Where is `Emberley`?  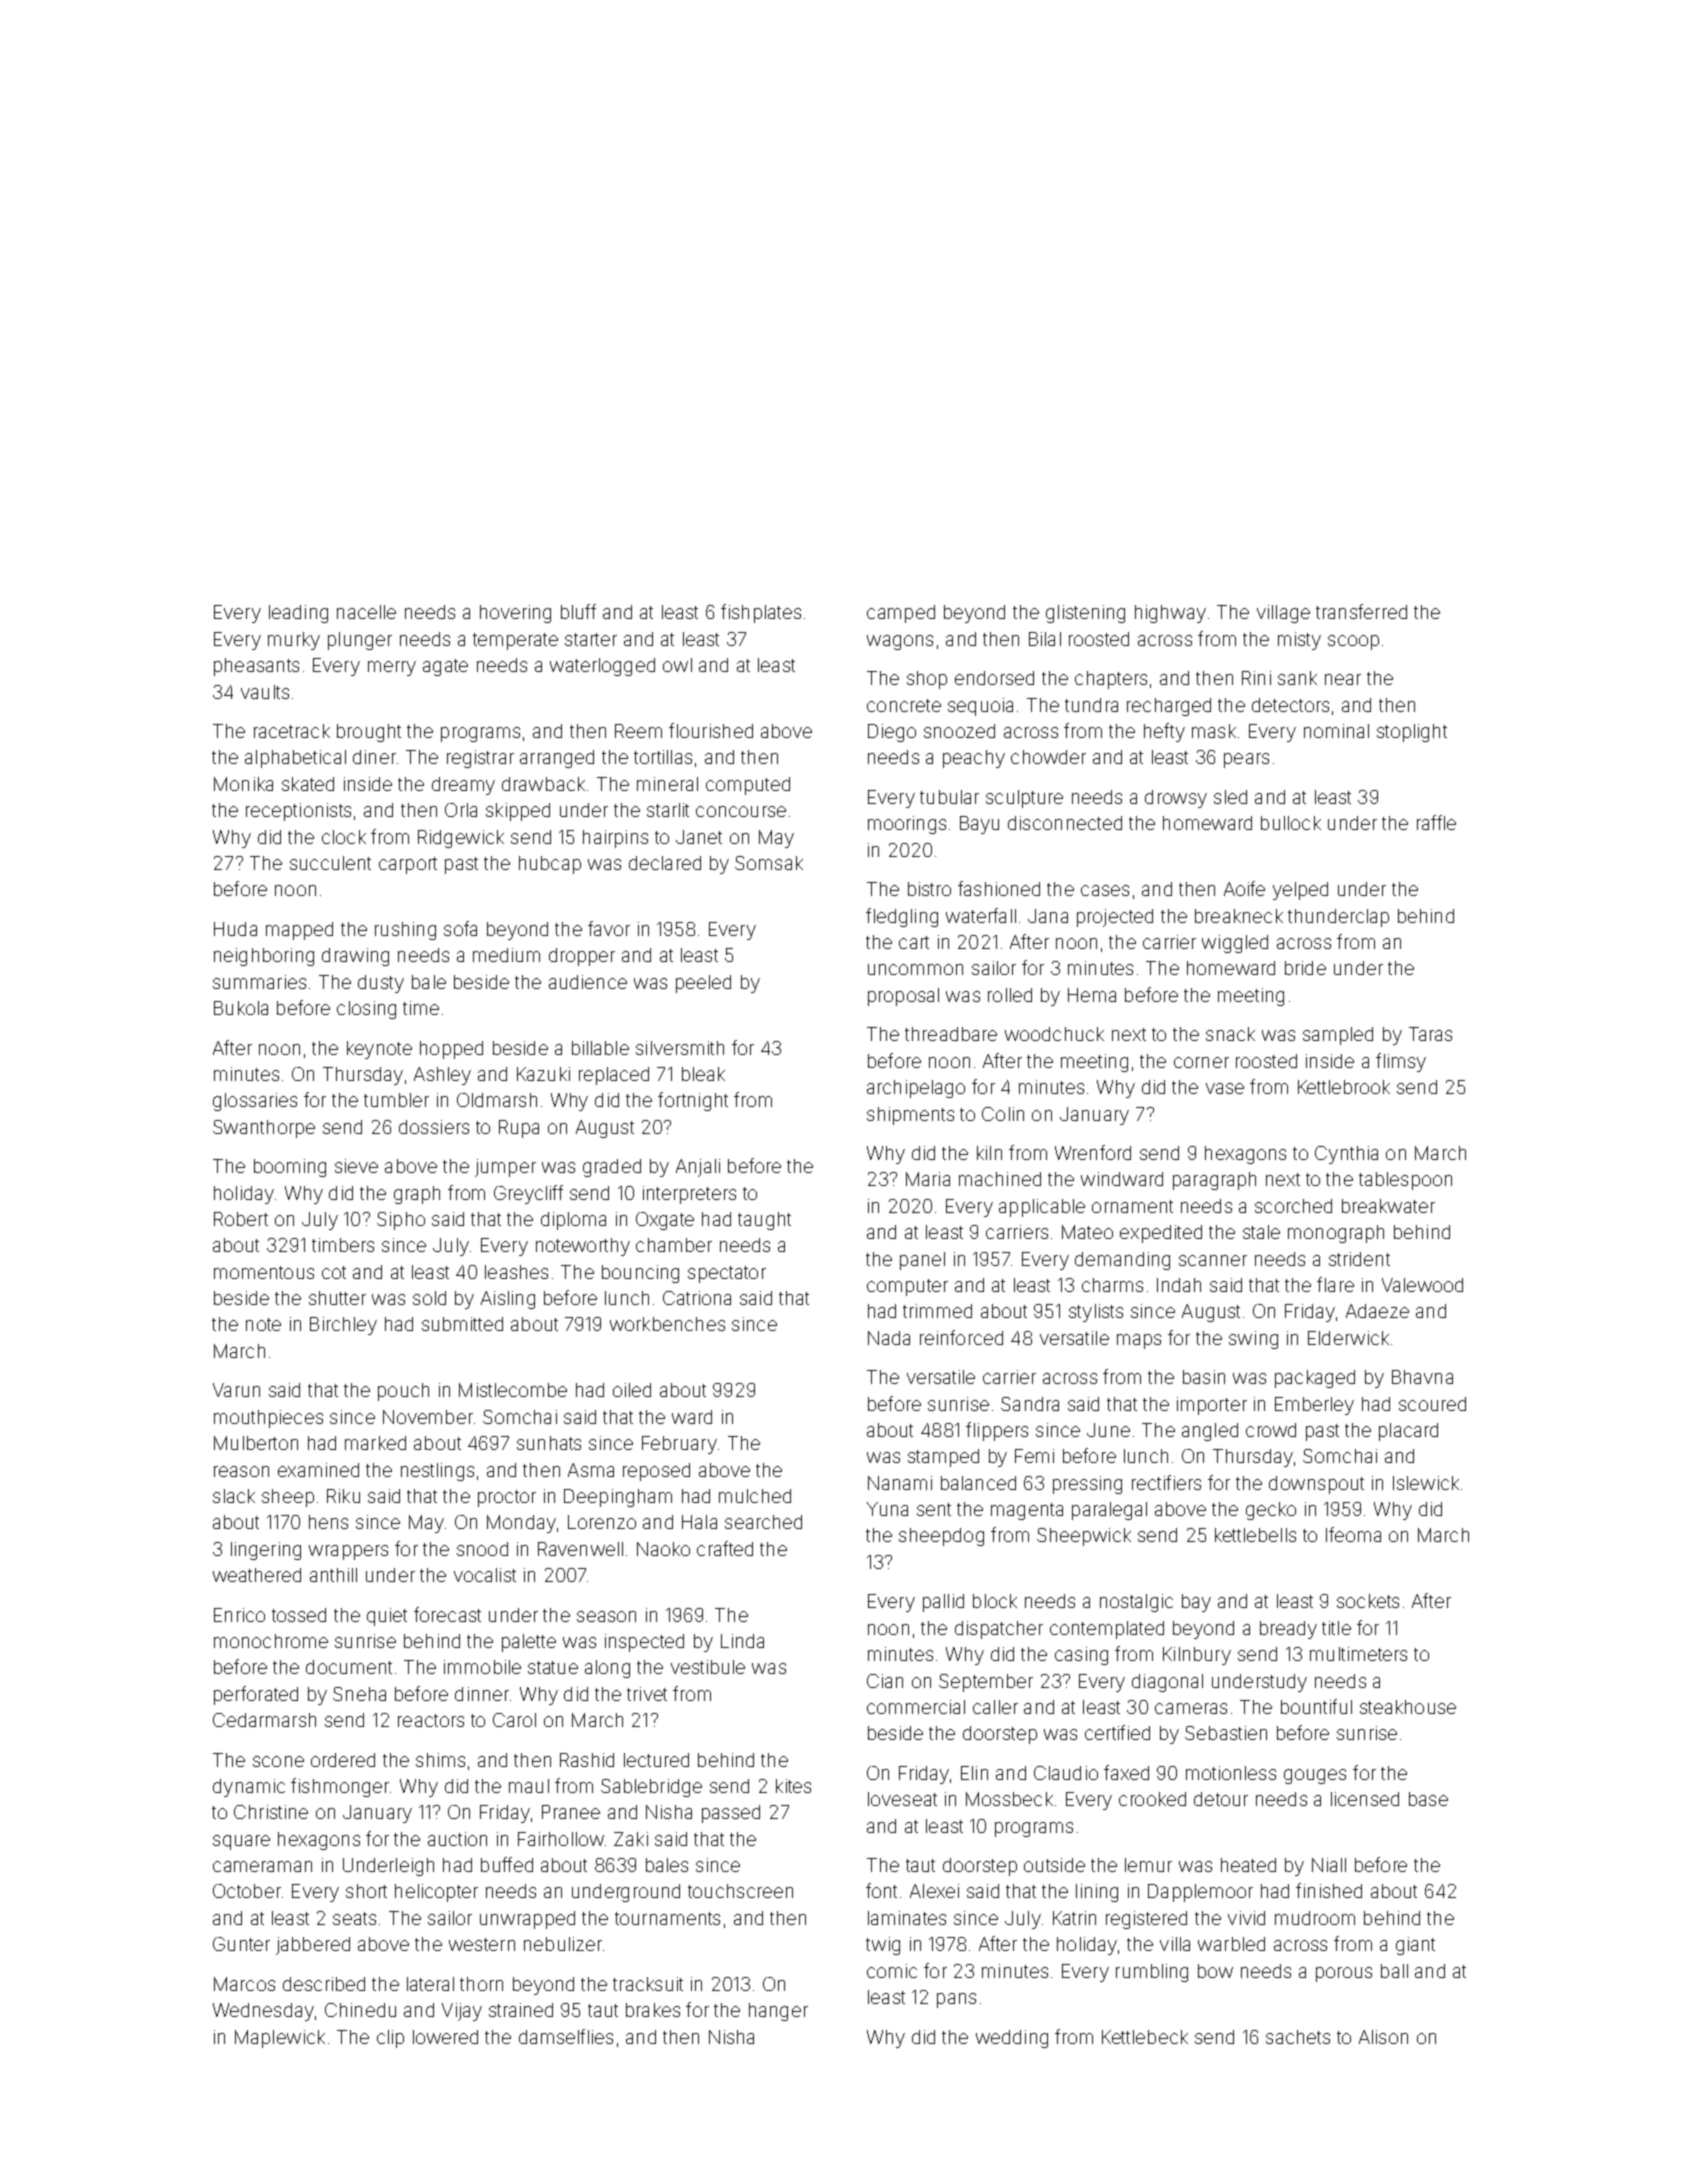 Emberley is located at coordinates (1314, 1406).
